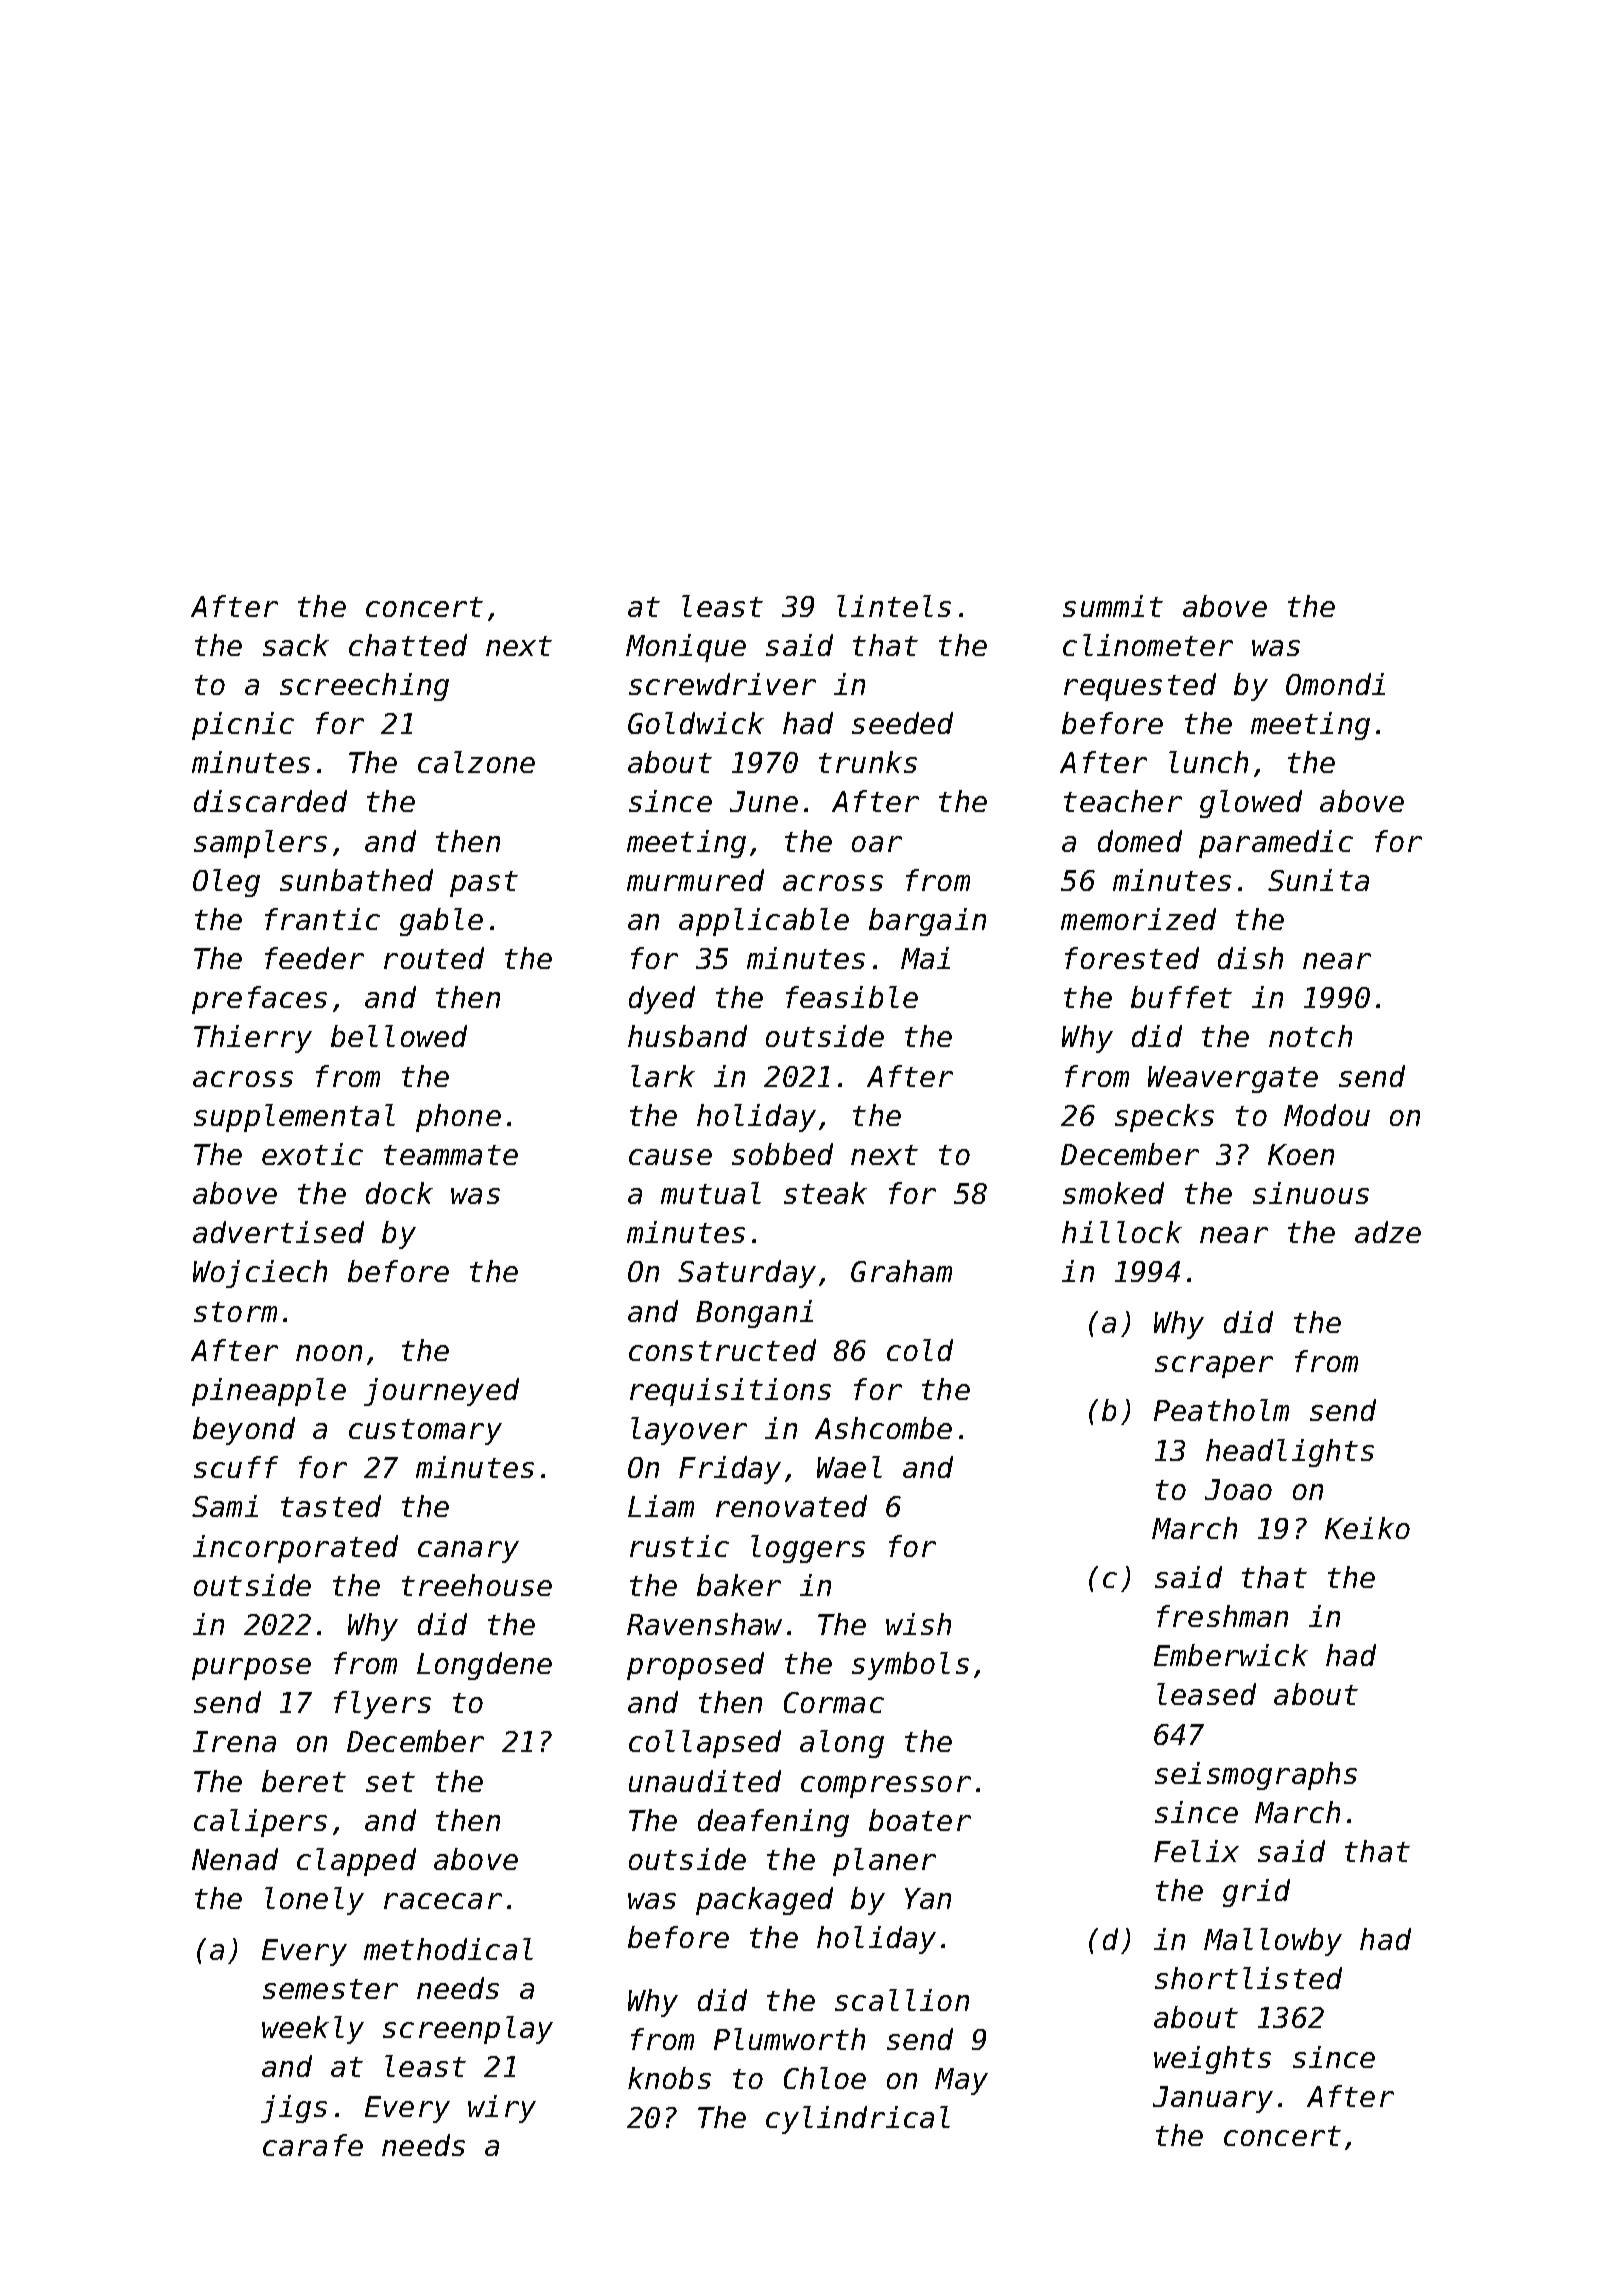  What do you see at coordinates (1388, 1232) in the page?
I see `adze` at bounding box center [1388, 1232].
